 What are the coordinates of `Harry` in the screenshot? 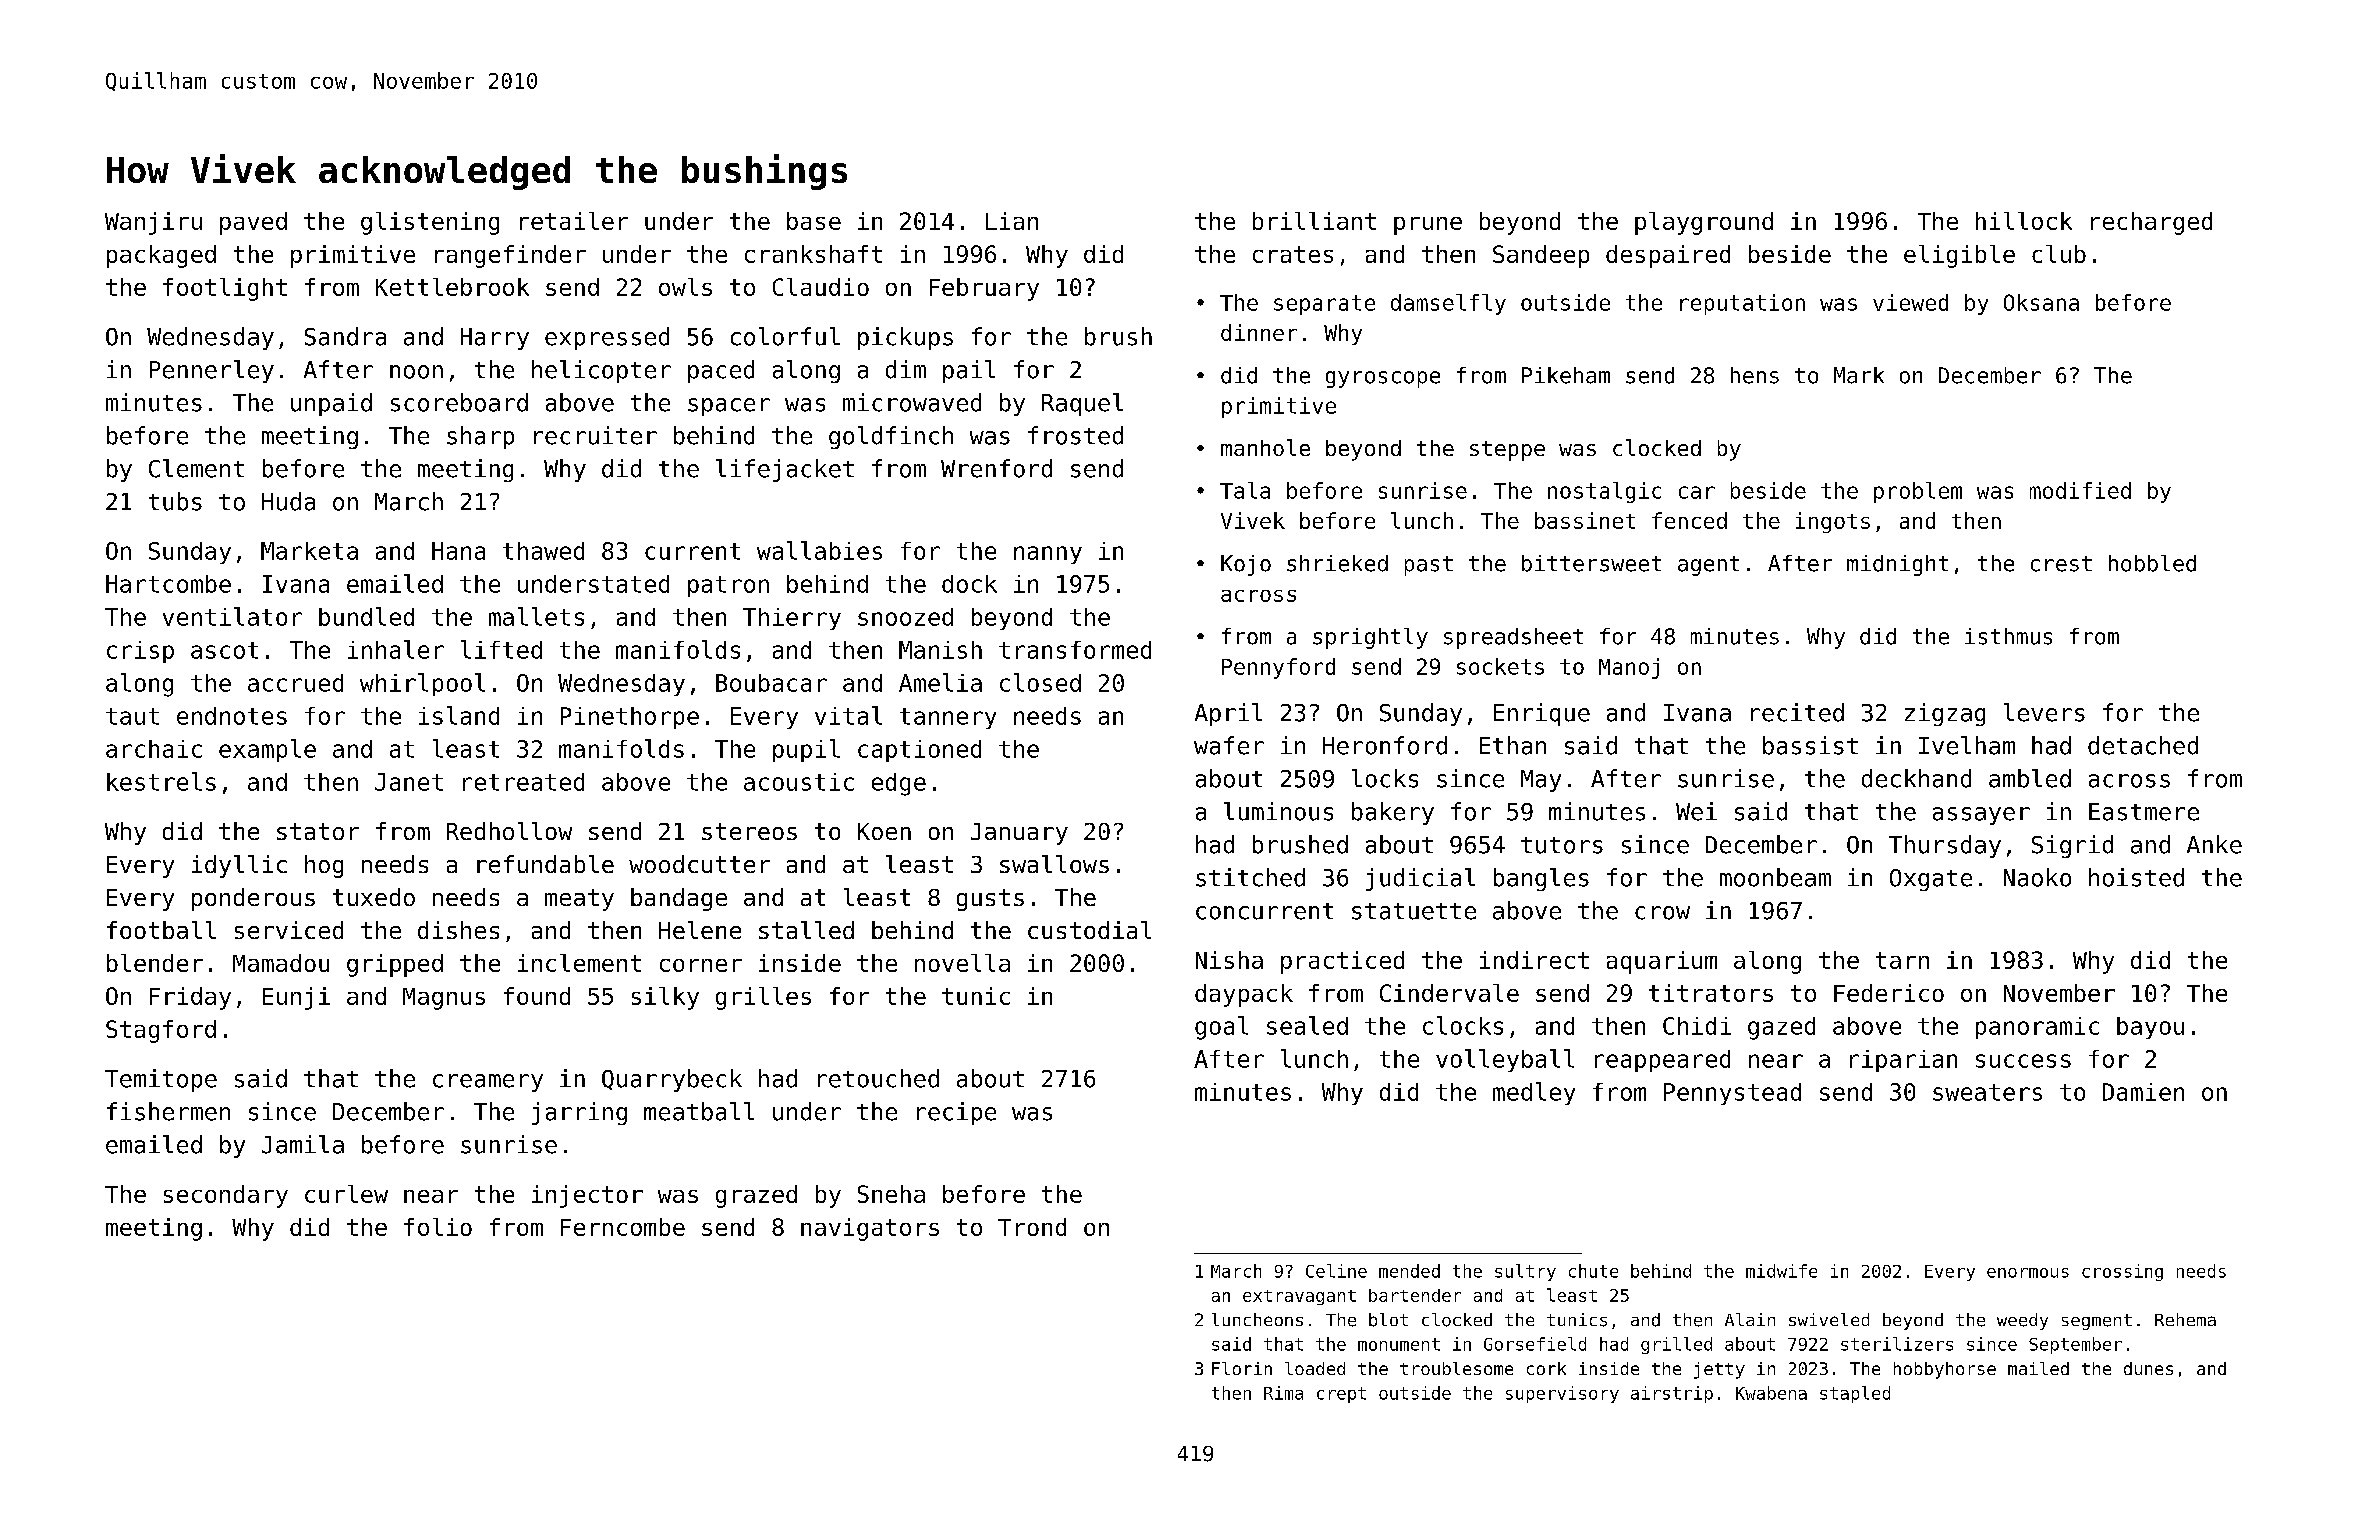 It's located at (495, 339).
